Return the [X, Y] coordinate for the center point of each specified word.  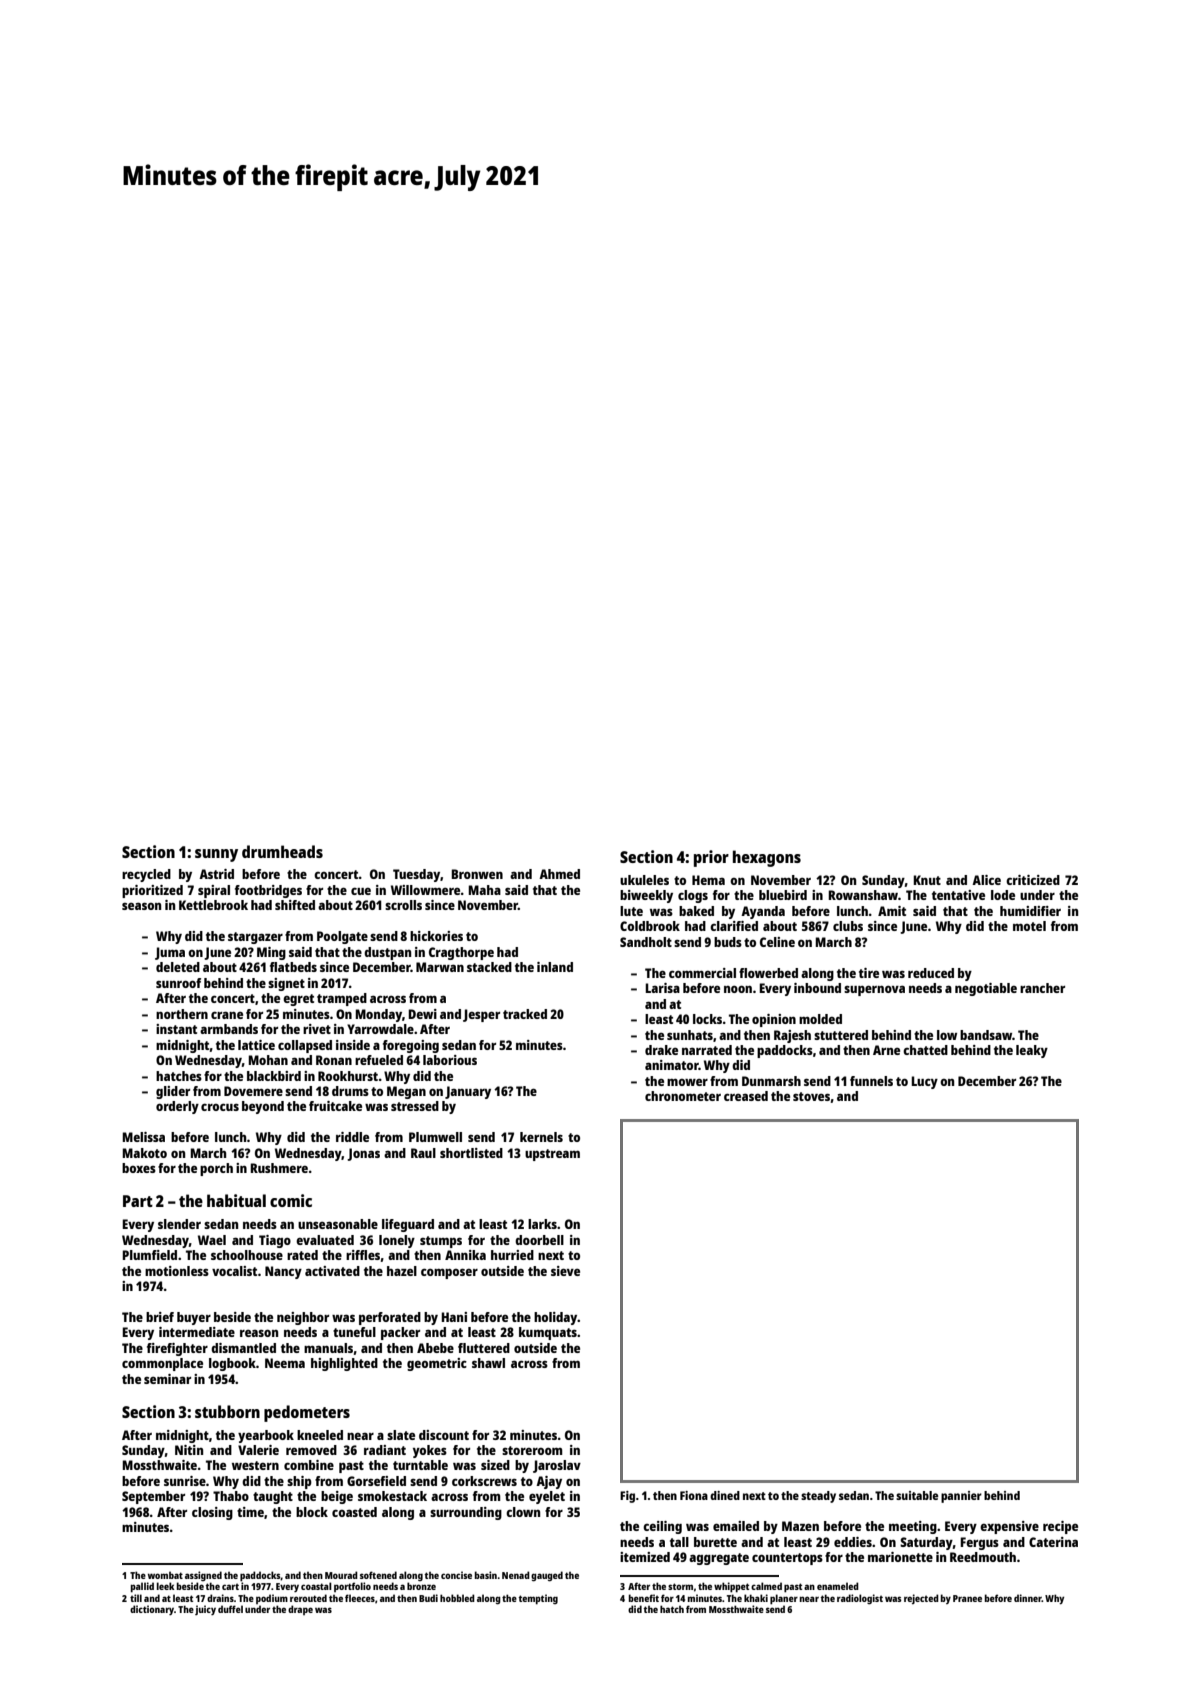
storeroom [532, 1450]
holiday [556, 1318]
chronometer [683, 1096]
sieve [565, 1271]
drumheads [282, 851]
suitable [917, 1495]
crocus [220, 1107]
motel [1029, 926]
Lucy [924, 1082]
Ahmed [559, 874]
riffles [363, 1255]
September [153, 1497]
